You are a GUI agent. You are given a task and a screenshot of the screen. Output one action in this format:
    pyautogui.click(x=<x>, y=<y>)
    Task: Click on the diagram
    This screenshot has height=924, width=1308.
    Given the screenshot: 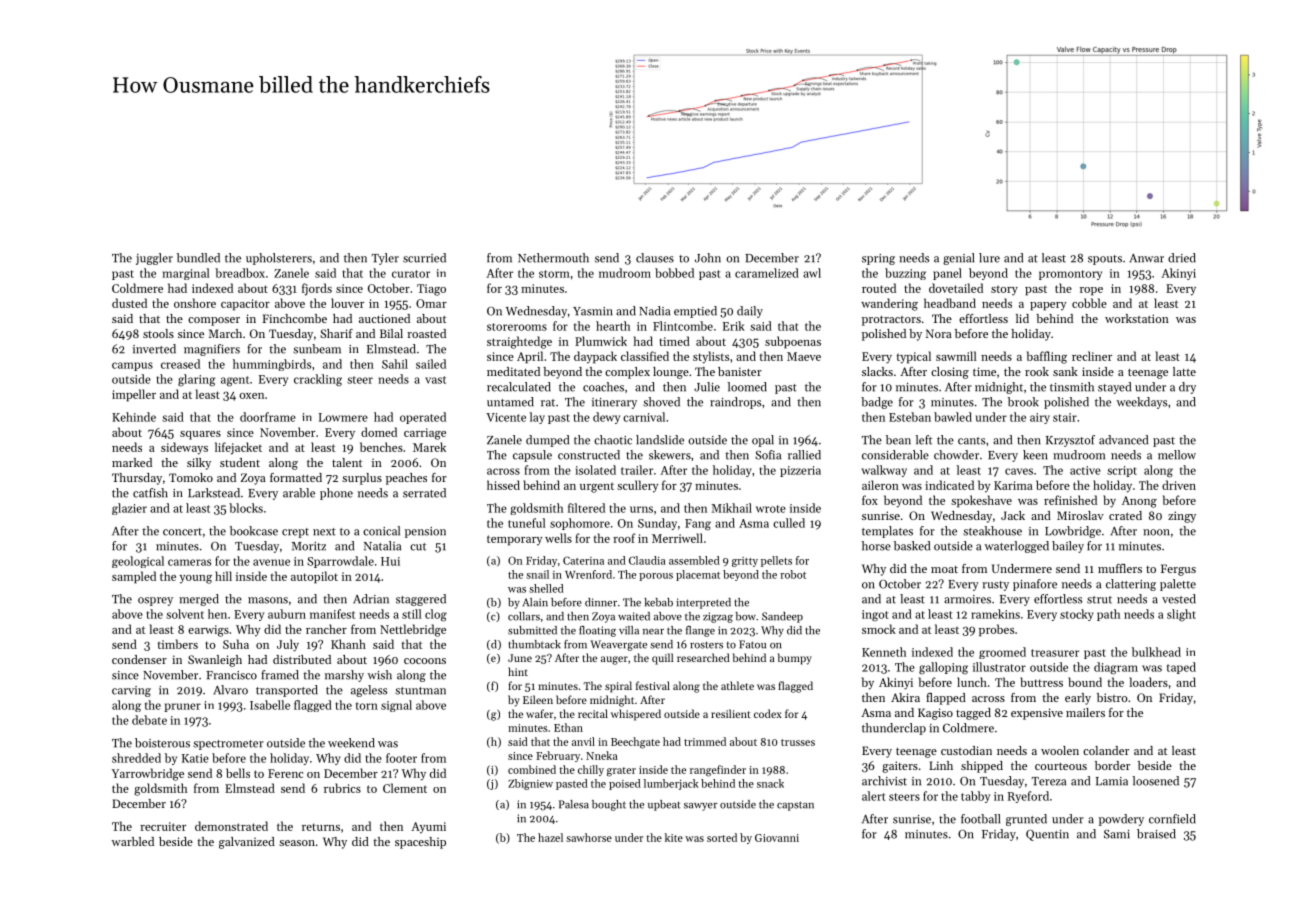 What is the action you would take?
    pyautogui.click(x=1116, y=668)
